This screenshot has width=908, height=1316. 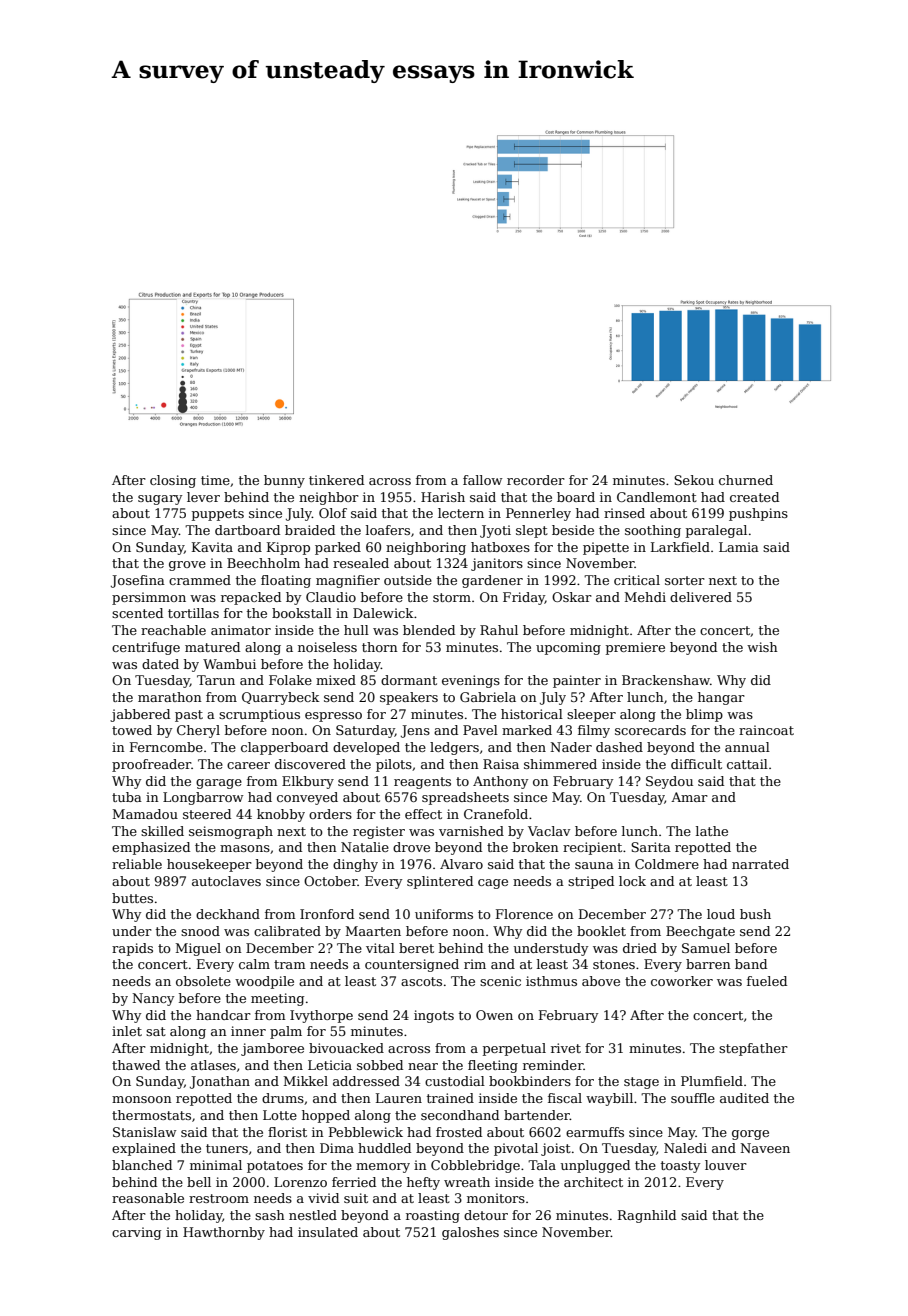 What do you see at coordinates (689, 797) in the screenshot?
I see `Amar` at bounding box center [689, 797].
